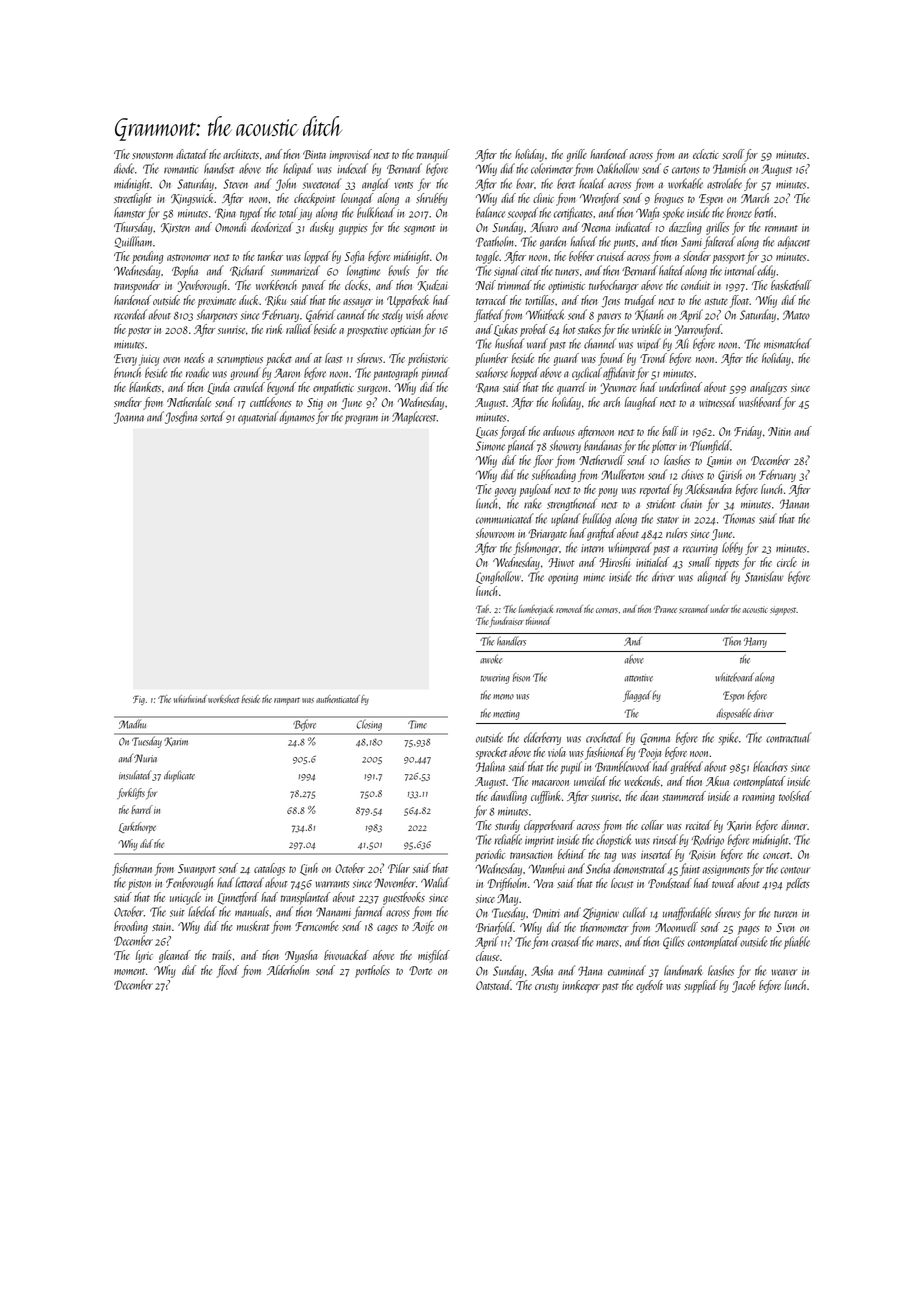 The width and height of the screenshot is (924, 1308). What do you see at coordinates (354, 257) in the screenshot?
I see `Sofia` at bounding box center [354, 257].
